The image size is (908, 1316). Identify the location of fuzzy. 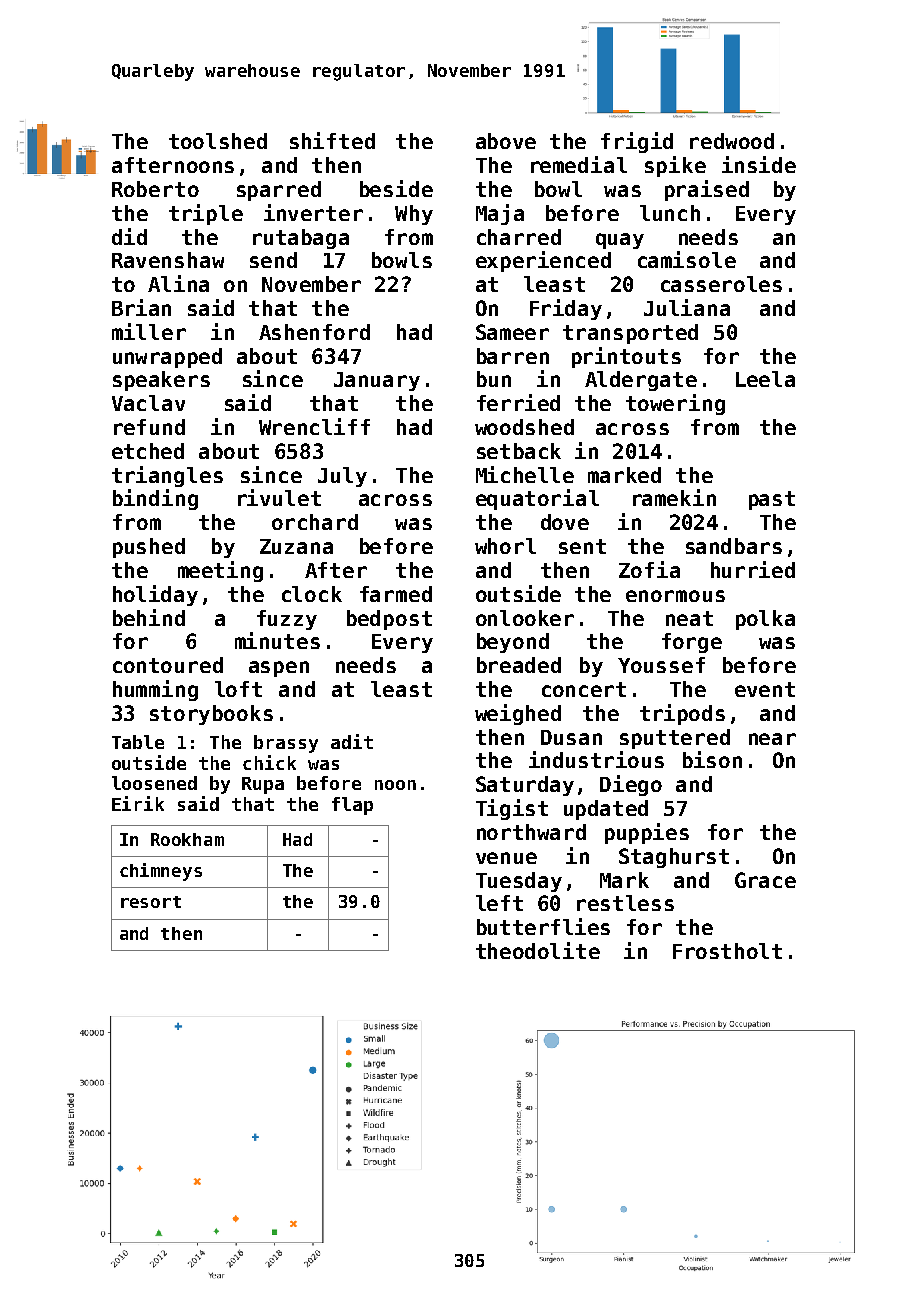
(287, 620).
